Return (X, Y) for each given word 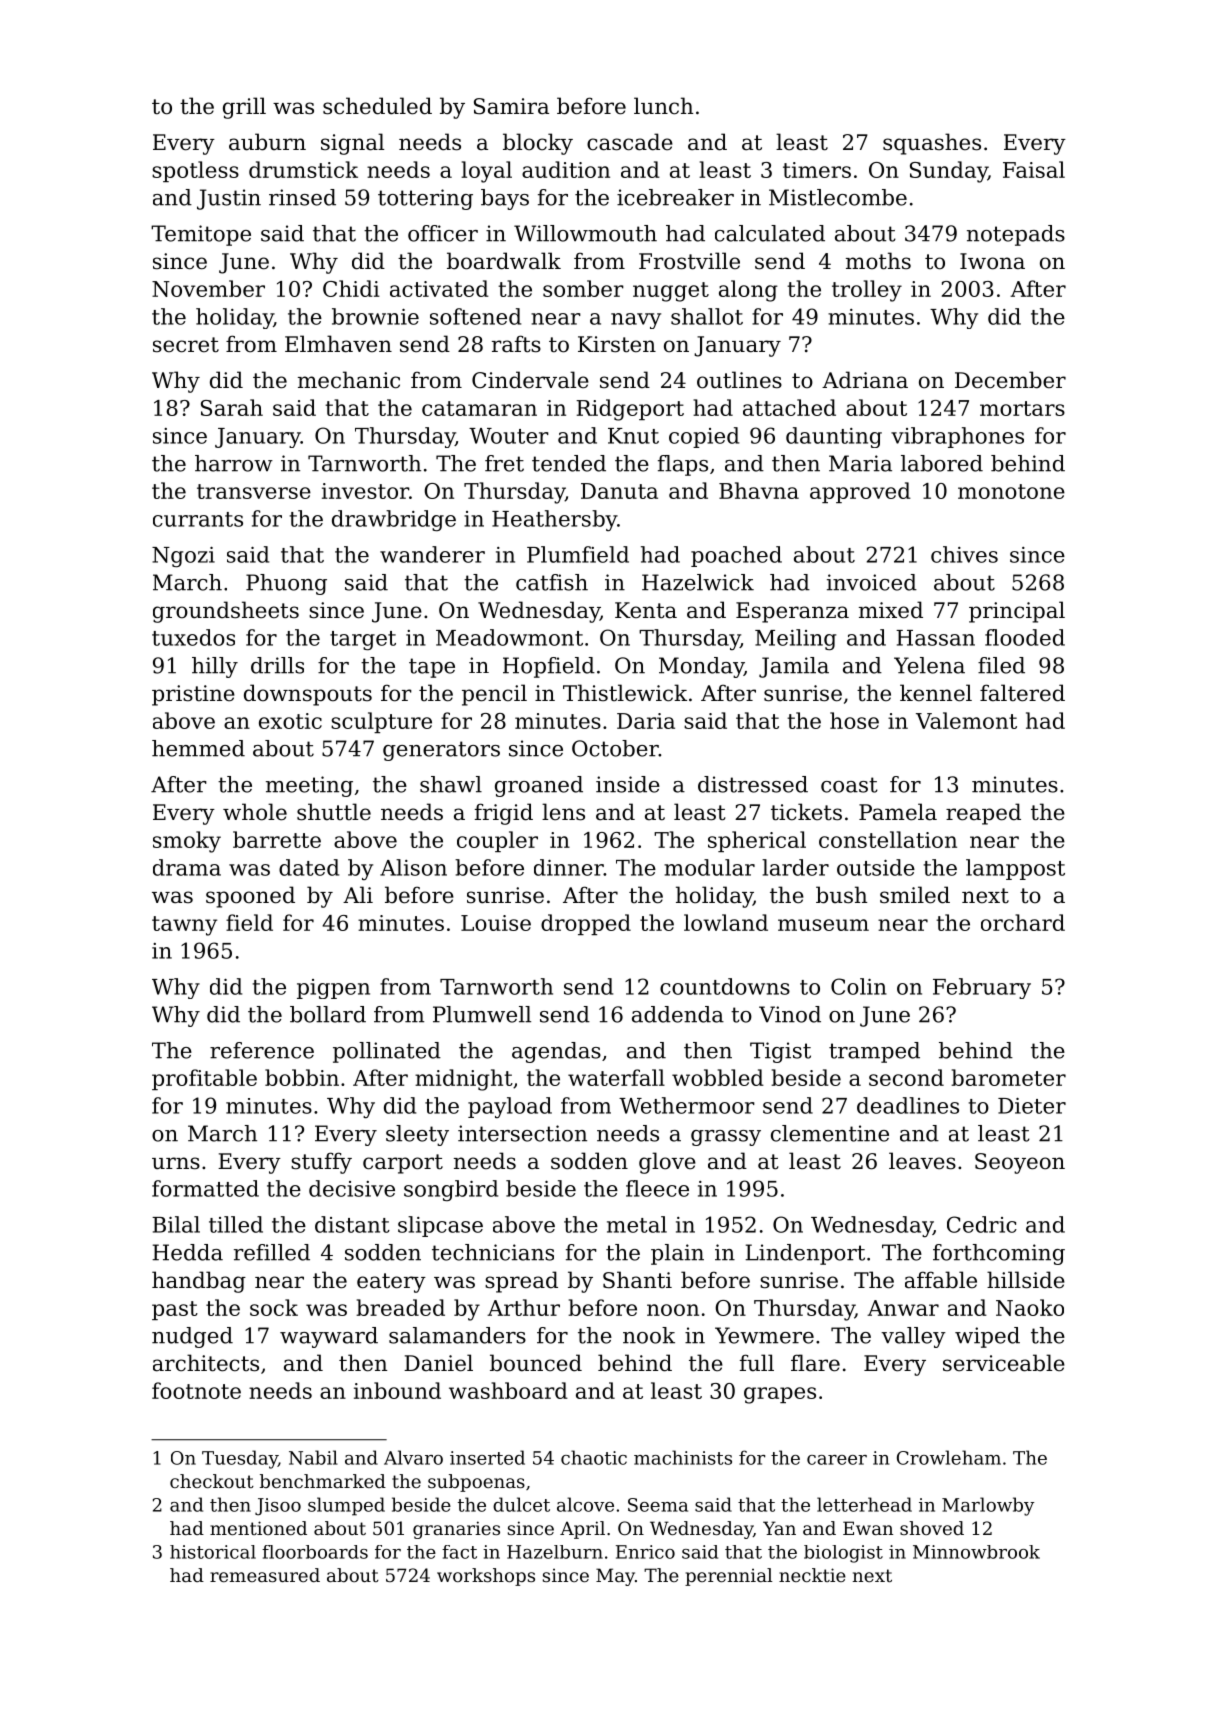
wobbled (718, 1077)
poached (736, 556)
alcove (585, 1504)
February (982, 988)
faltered (1022, 693)
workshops (486, 1577)
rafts (516, 344)
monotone (1011, 491)
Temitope (201, 235)
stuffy (321, 1163)
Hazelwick (698, 582)
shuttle (334, 812)
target (363, 640)
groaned (539, 786)
